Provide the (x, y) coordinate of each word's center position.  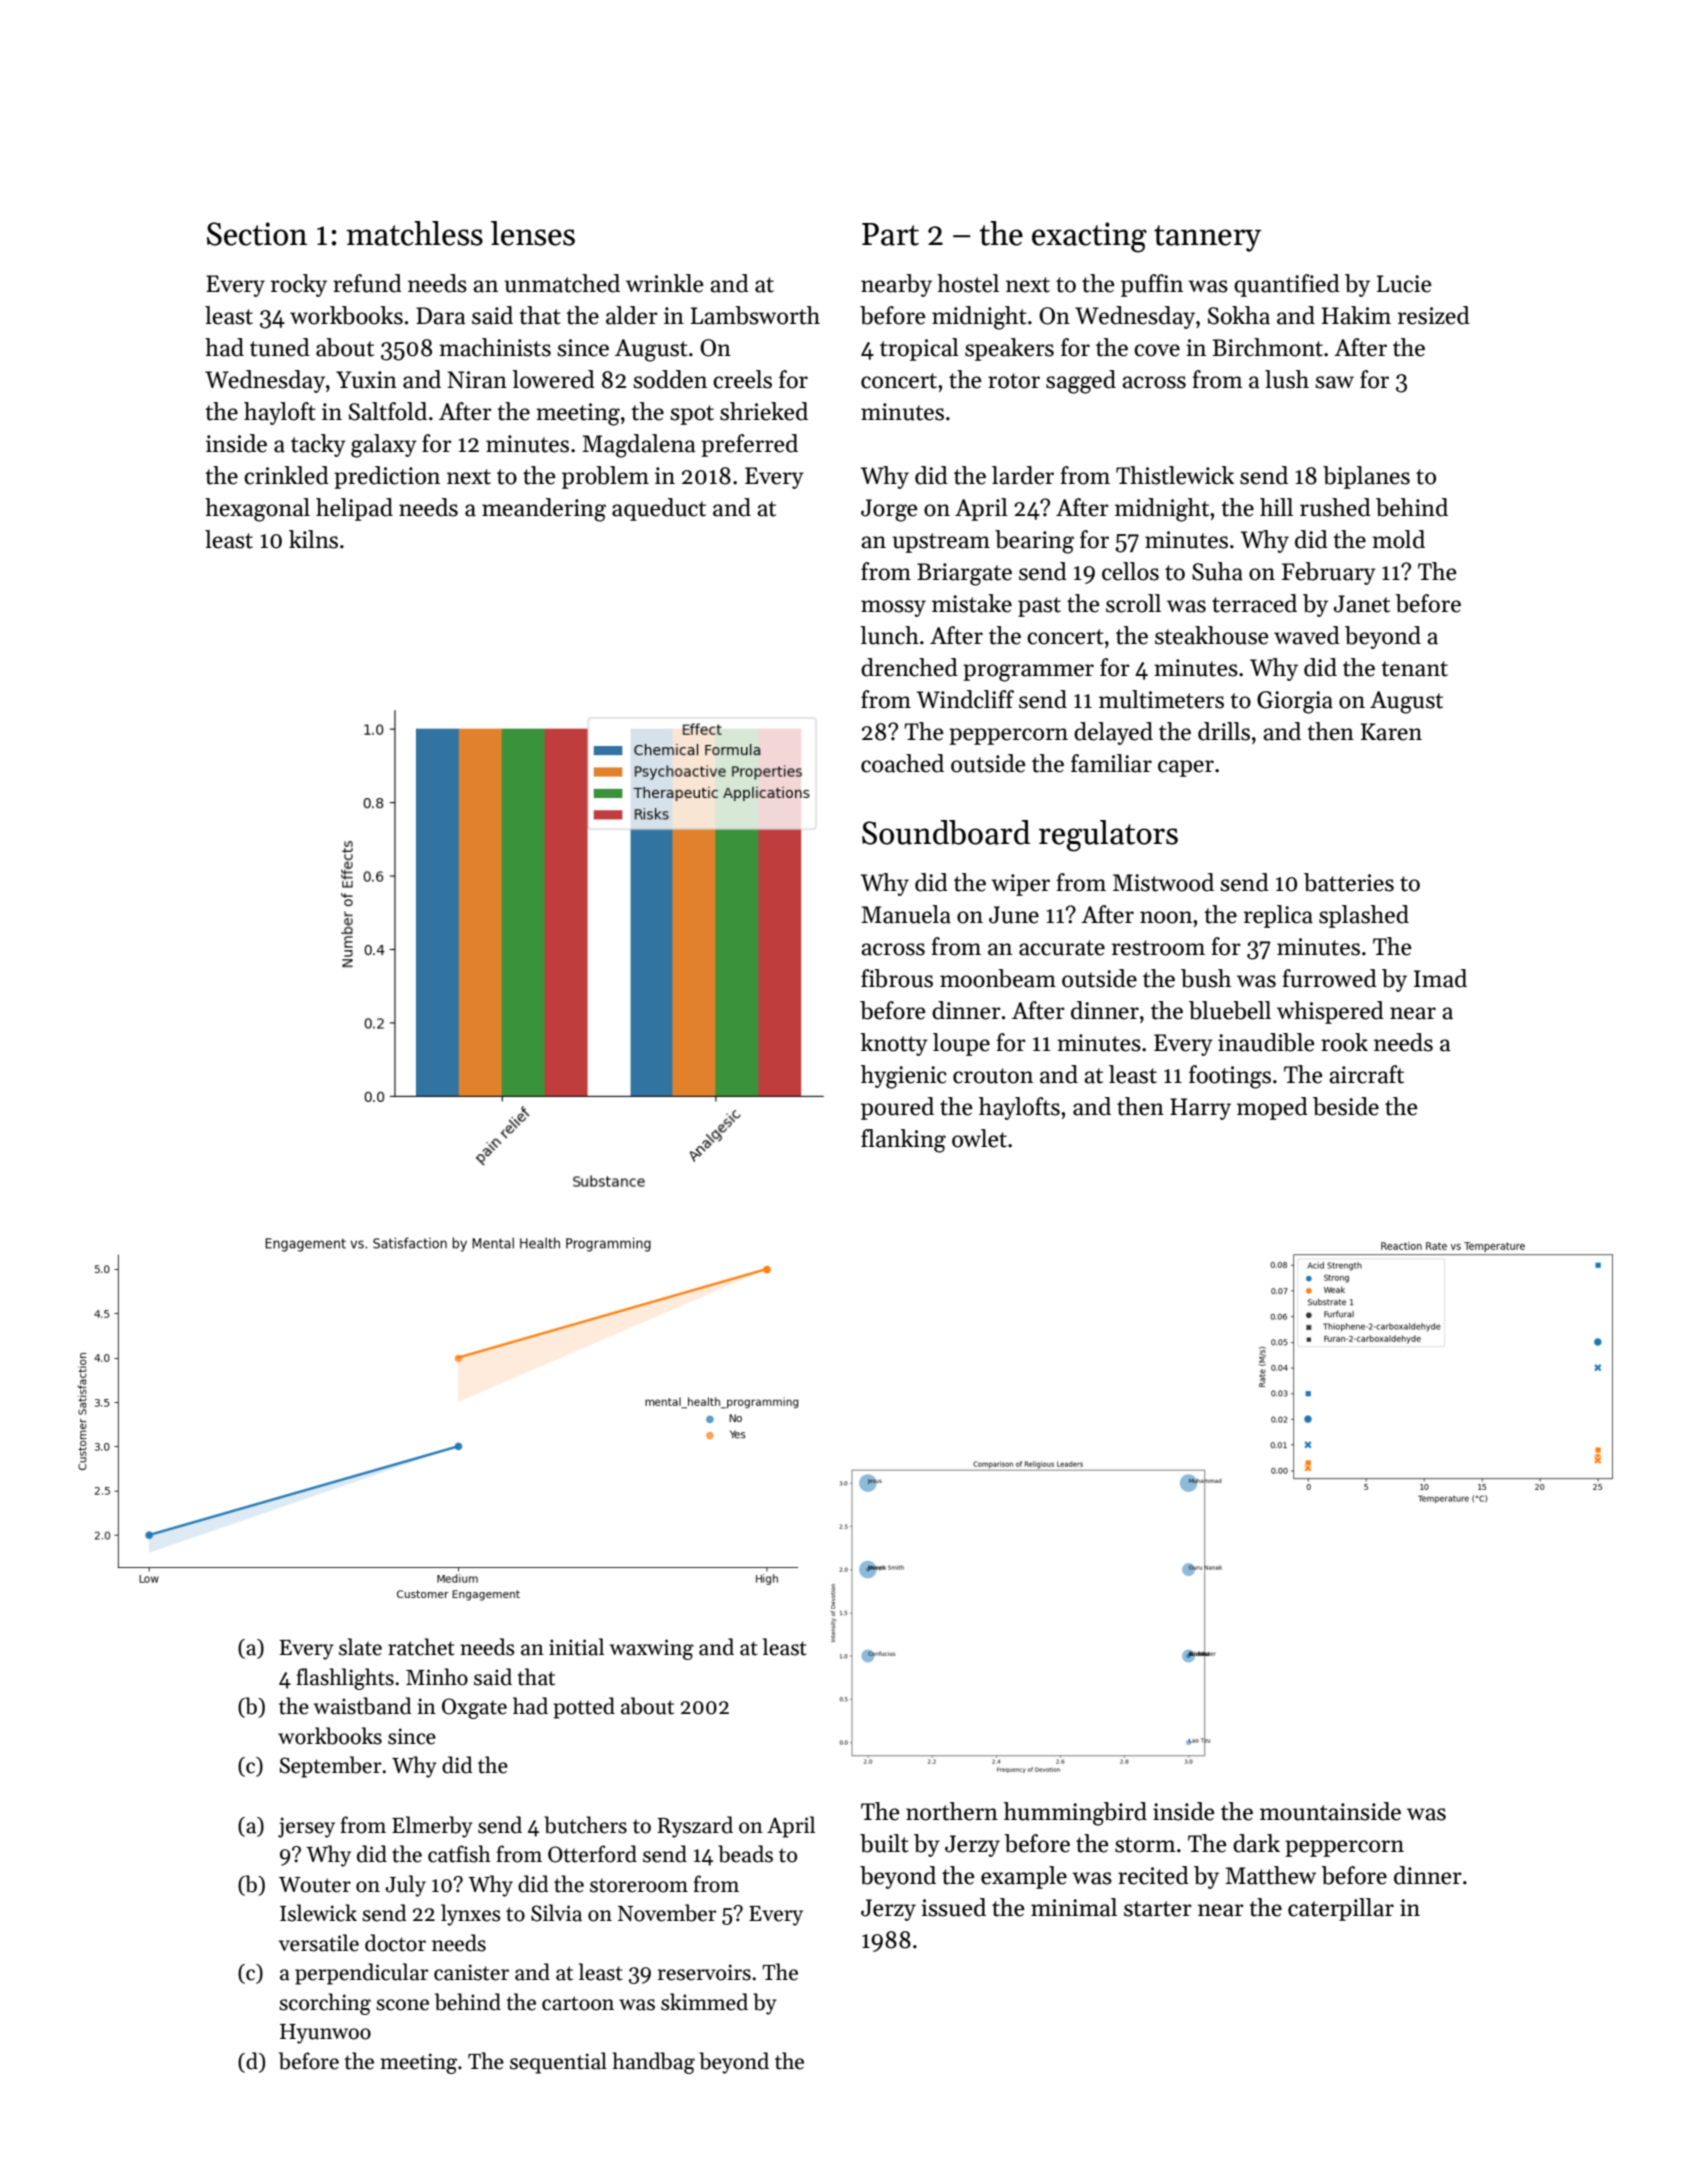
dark (1256, 1843)
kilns (313, 539)
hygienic (904, 1077)
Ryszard (695, 1827)
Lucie (1404, 284)
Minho (437, 1677)
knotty (894, 1044)
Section (257, 234)
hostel (968, 283)
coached (902, 763)
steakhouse (1212, 635)
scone (402, 2005)
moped (1272, 1108)
